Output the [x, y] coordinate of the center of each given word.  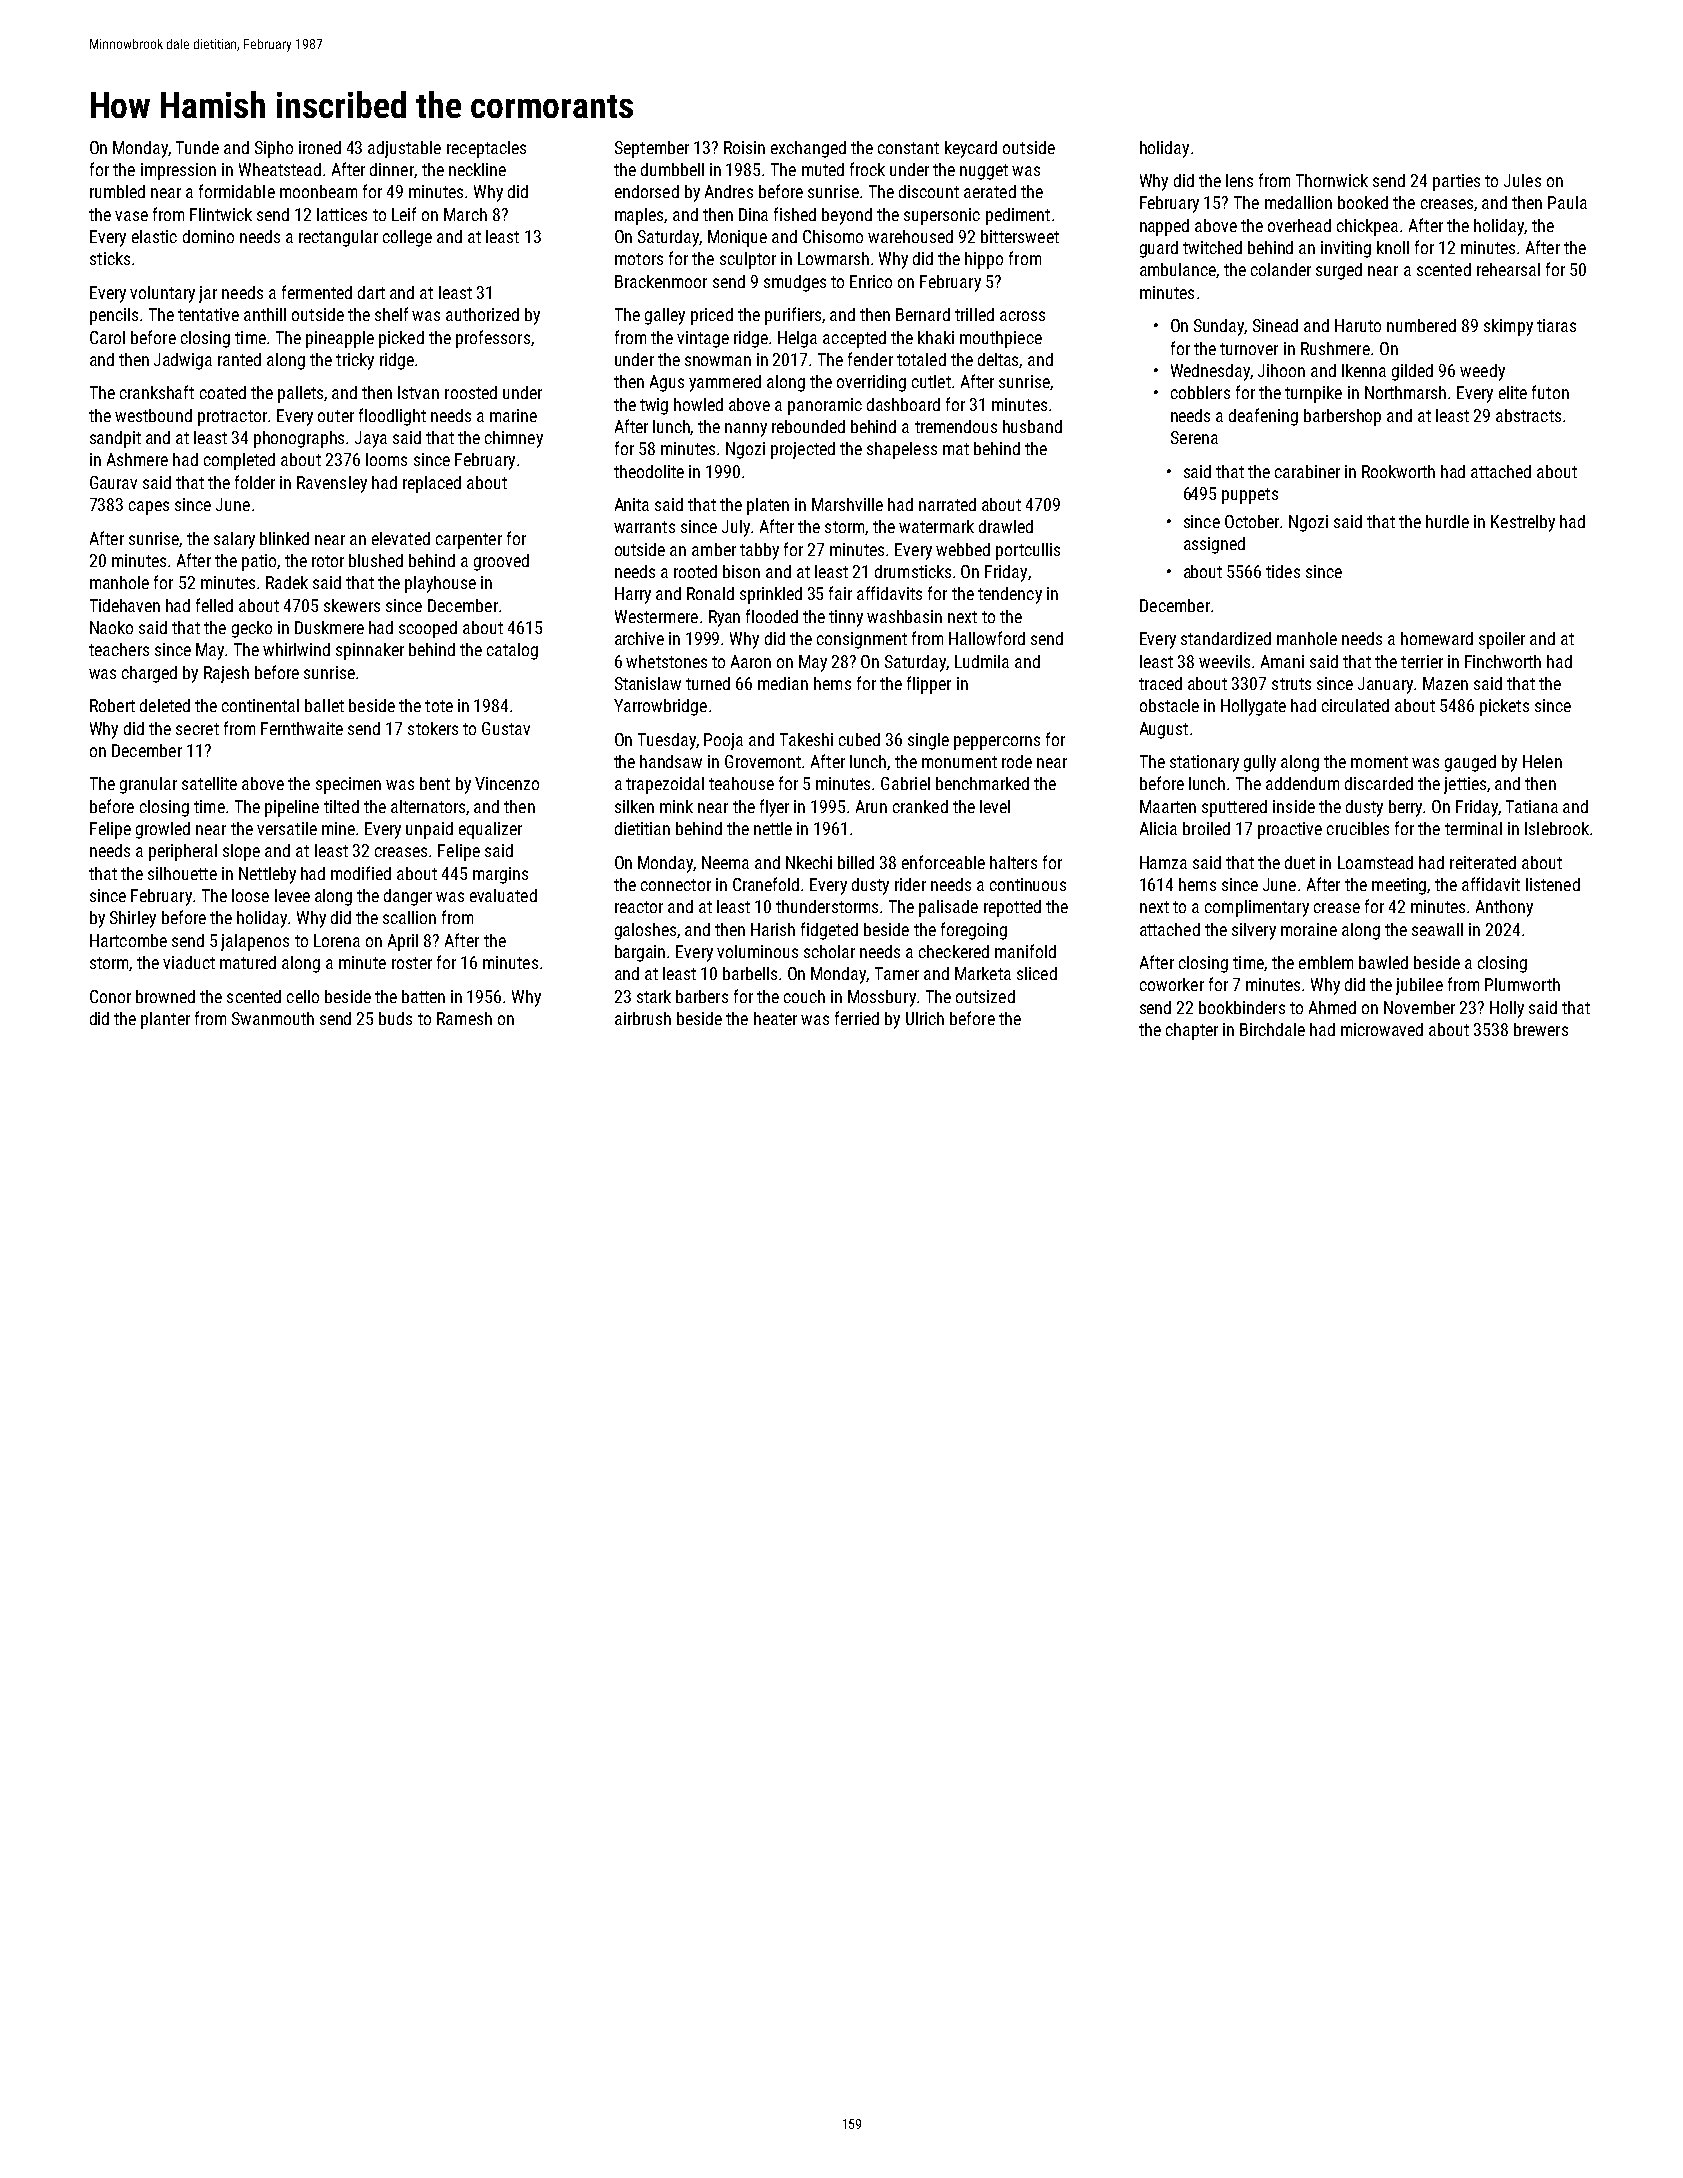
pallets [301, 394]
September [652, 149]
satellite [209, 783]
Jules [1522, 180]
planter [165, 1020]
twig [654, 406]
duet [1300, 862]
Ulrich [925, 1018]
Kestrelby [1523, 523]
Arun [871, 806]
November [1419, 1007]
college [407, 238]
